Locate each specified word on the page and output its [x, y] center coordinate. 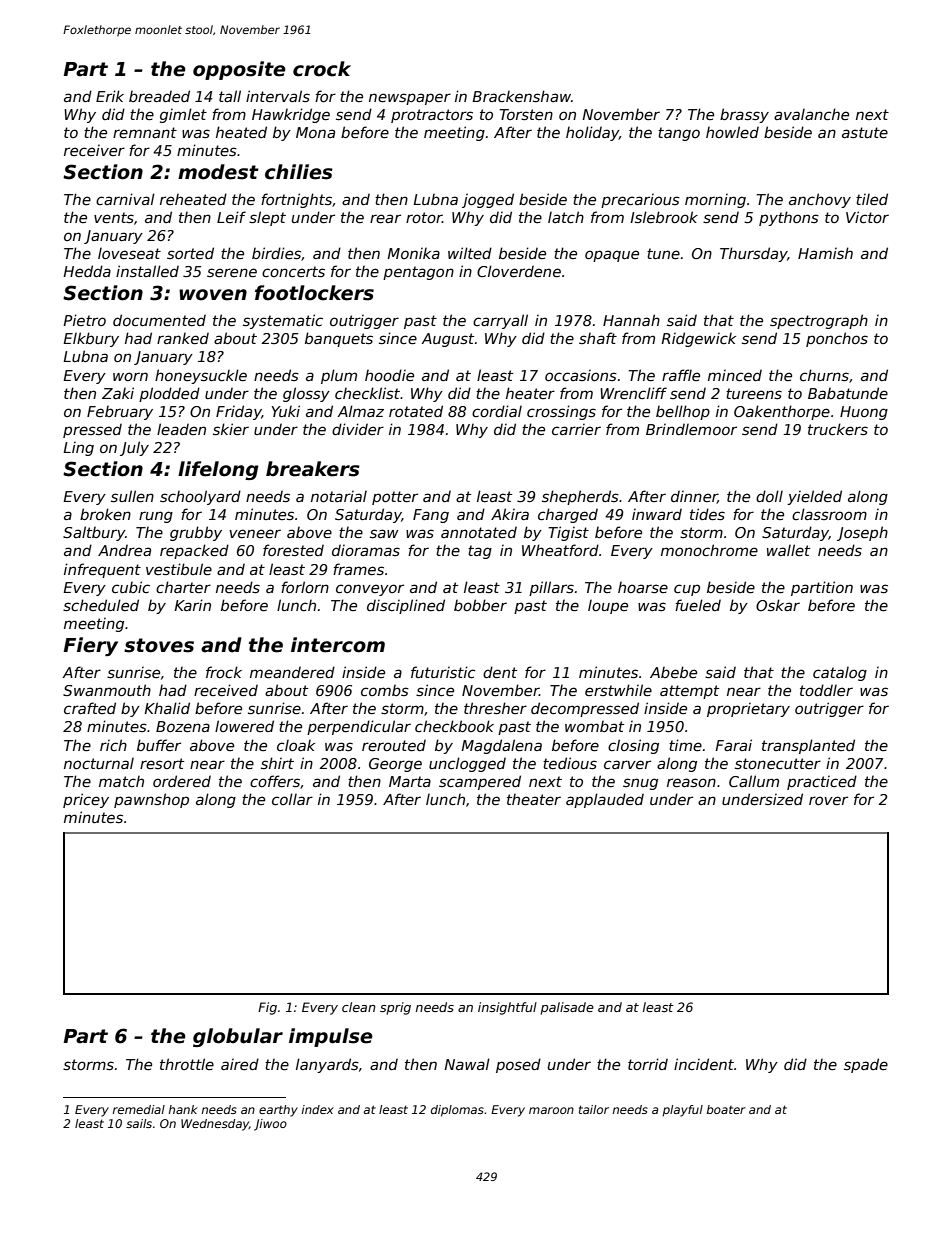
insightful [507, 1008]
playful [682, 1111]
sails [139, 1123]
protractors [432, 116]
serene [232, 272]
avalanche [811, 114]
